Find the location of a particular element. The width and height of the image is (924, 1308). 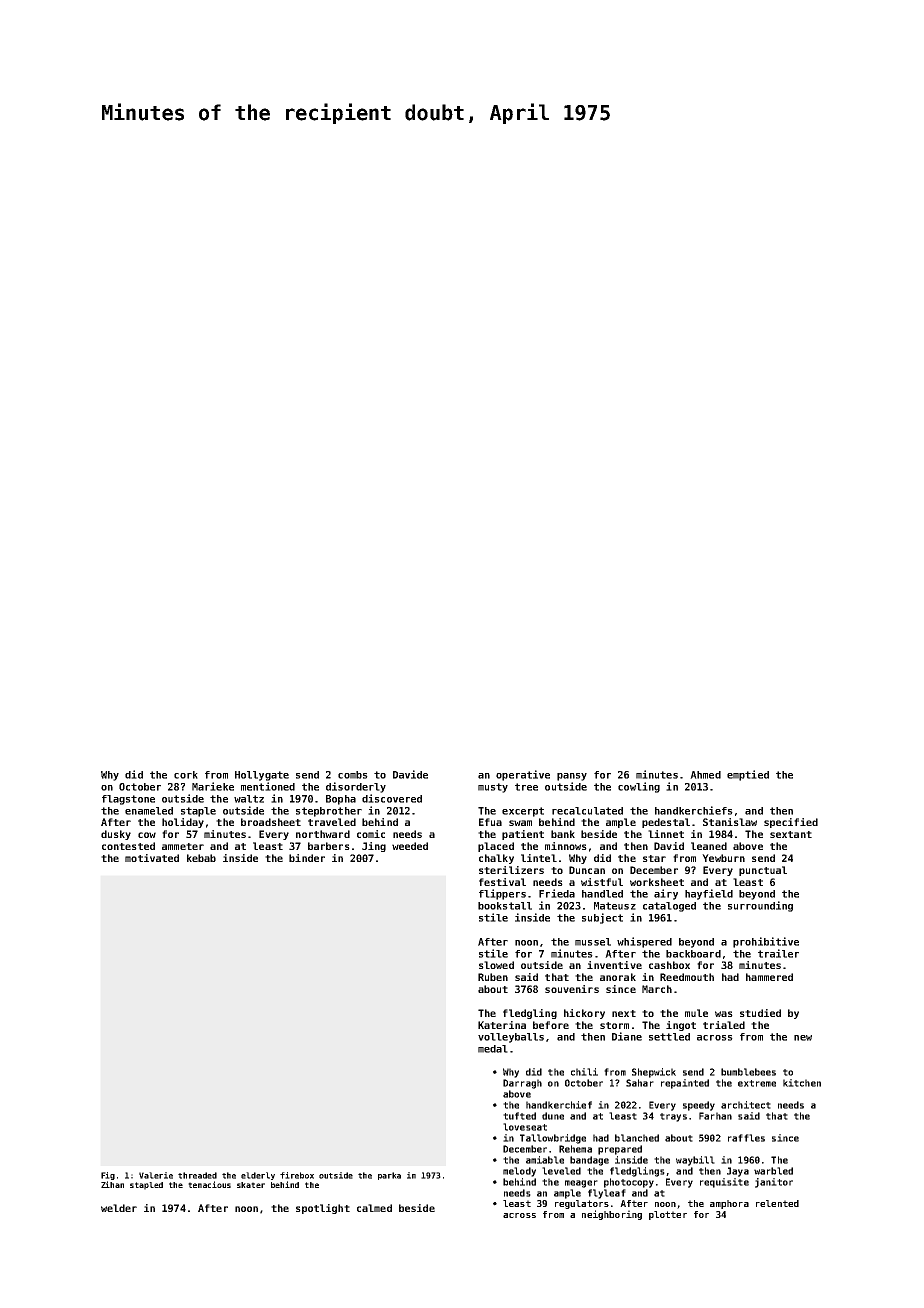

Darragh is located at coordinates (522, 1084).
